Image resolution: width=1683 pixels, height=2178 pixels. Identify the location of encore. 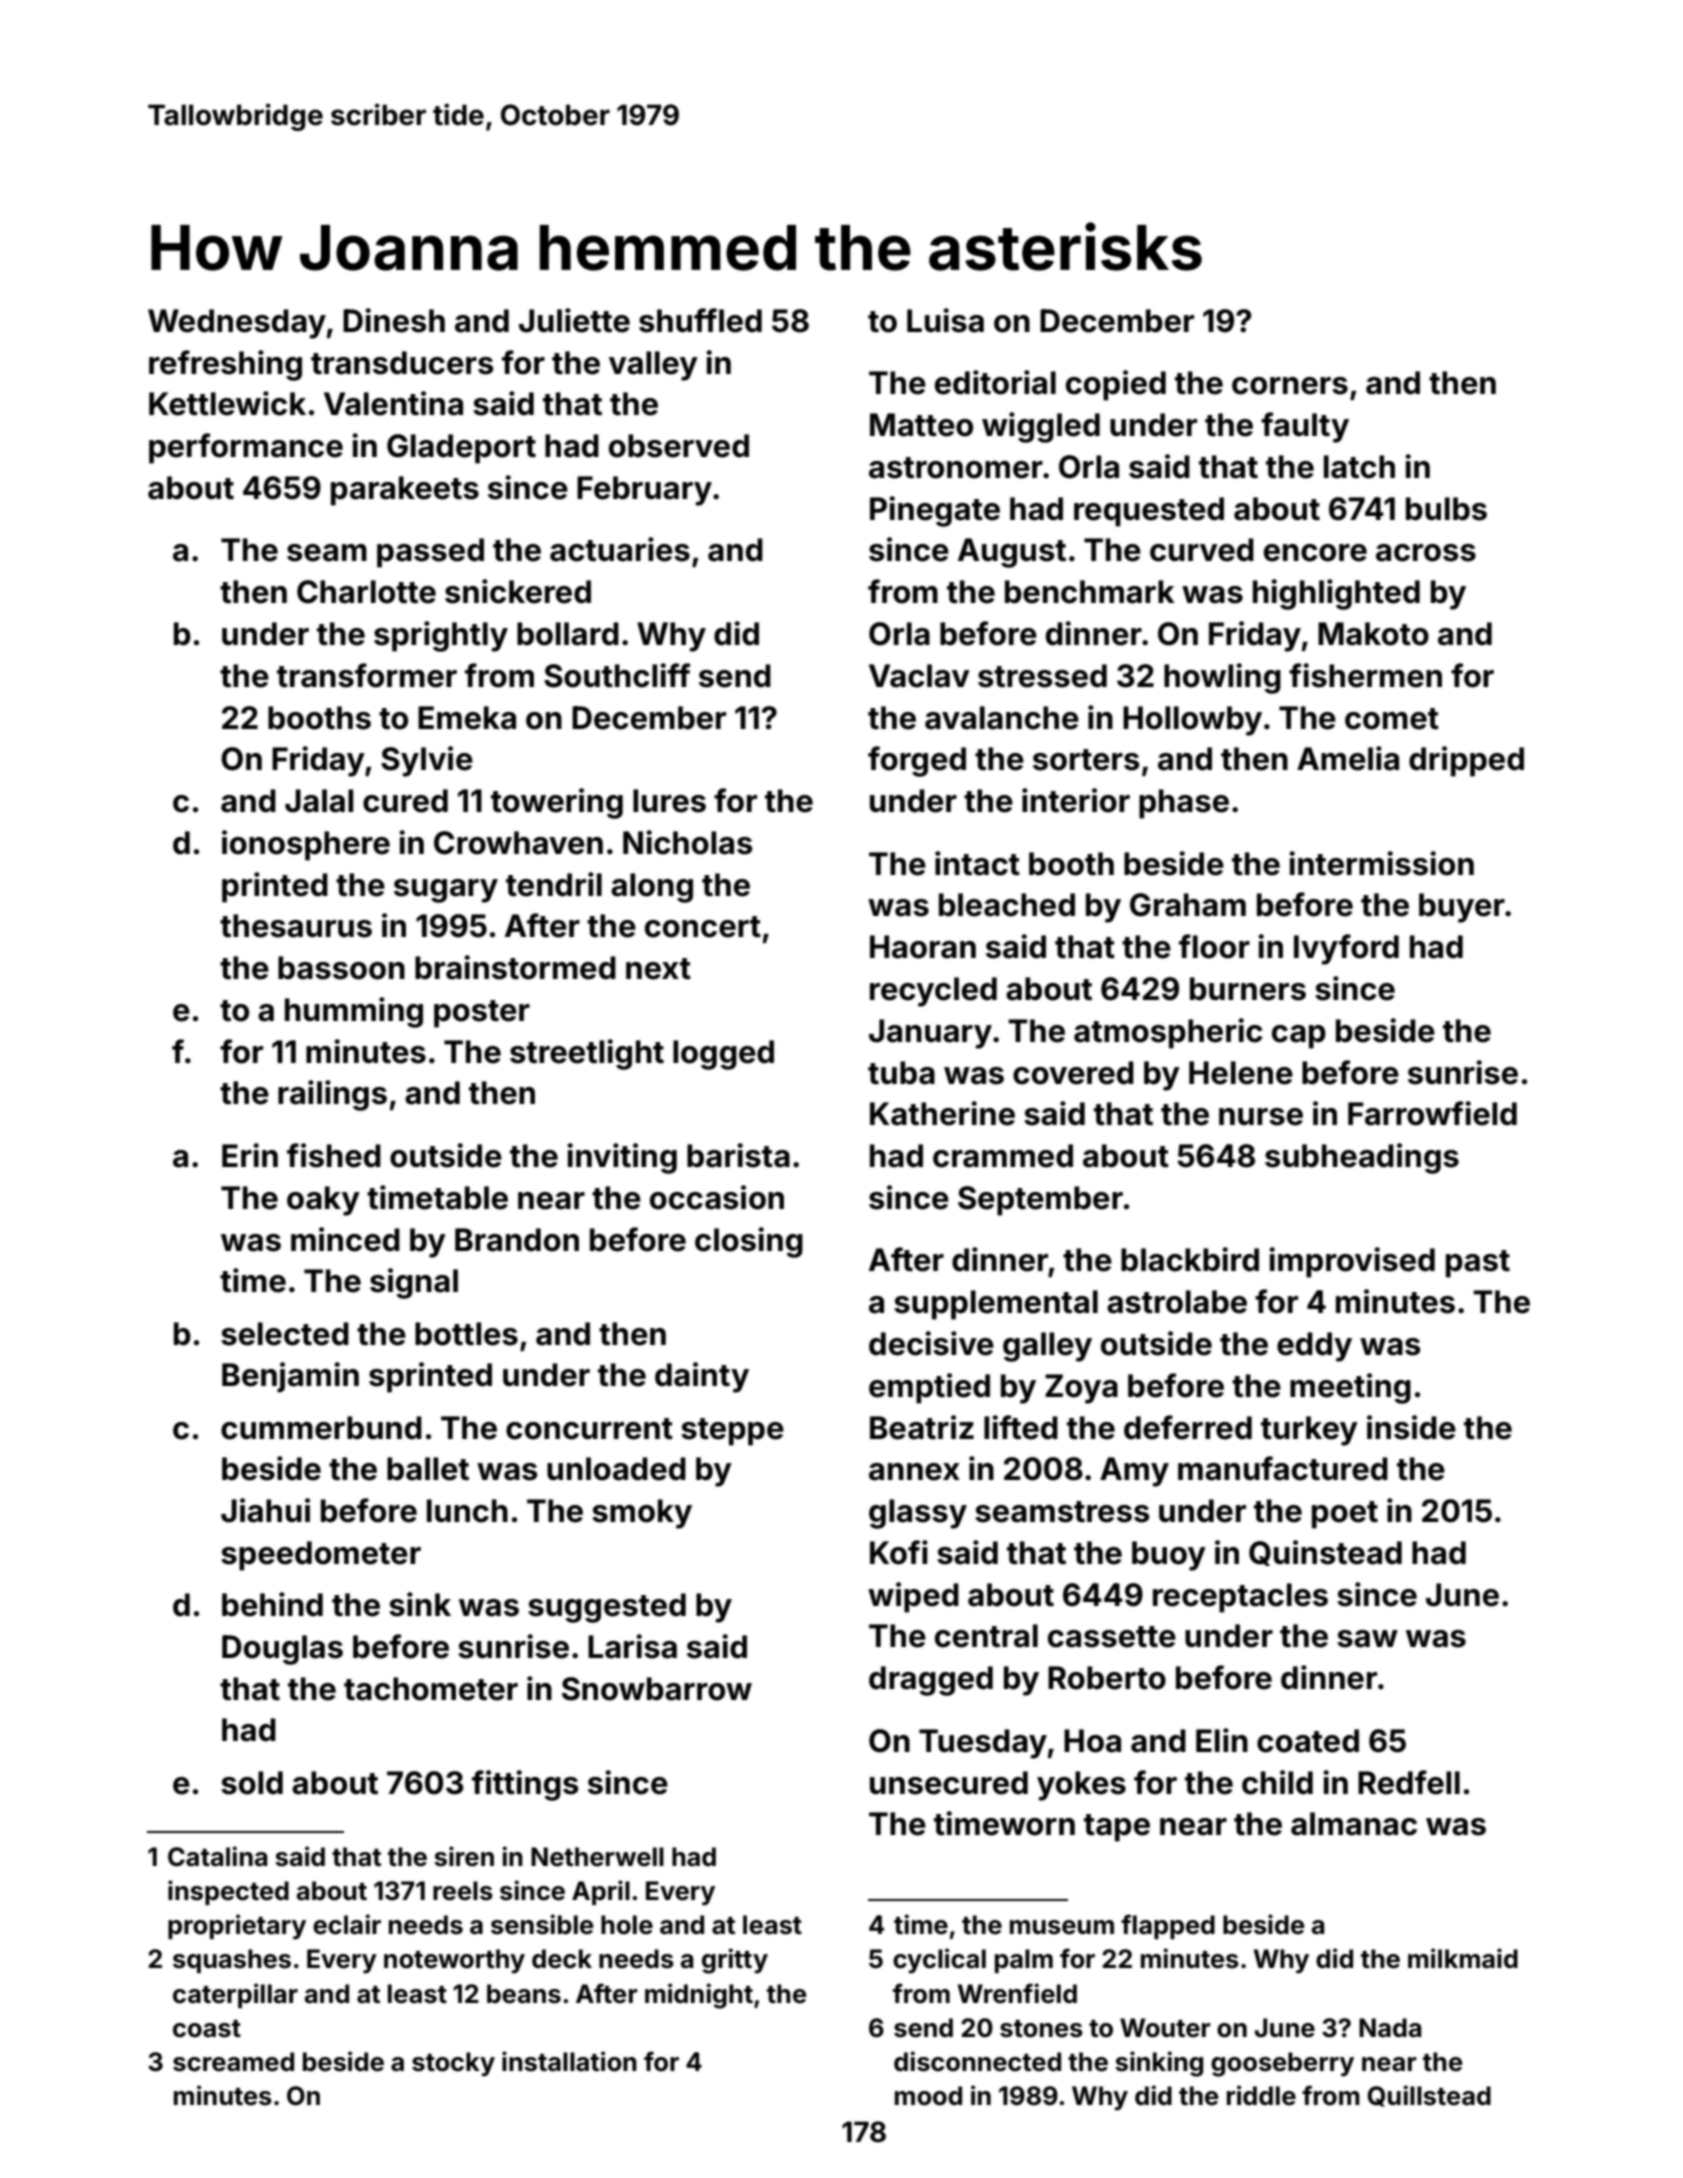
(1315, 553).
